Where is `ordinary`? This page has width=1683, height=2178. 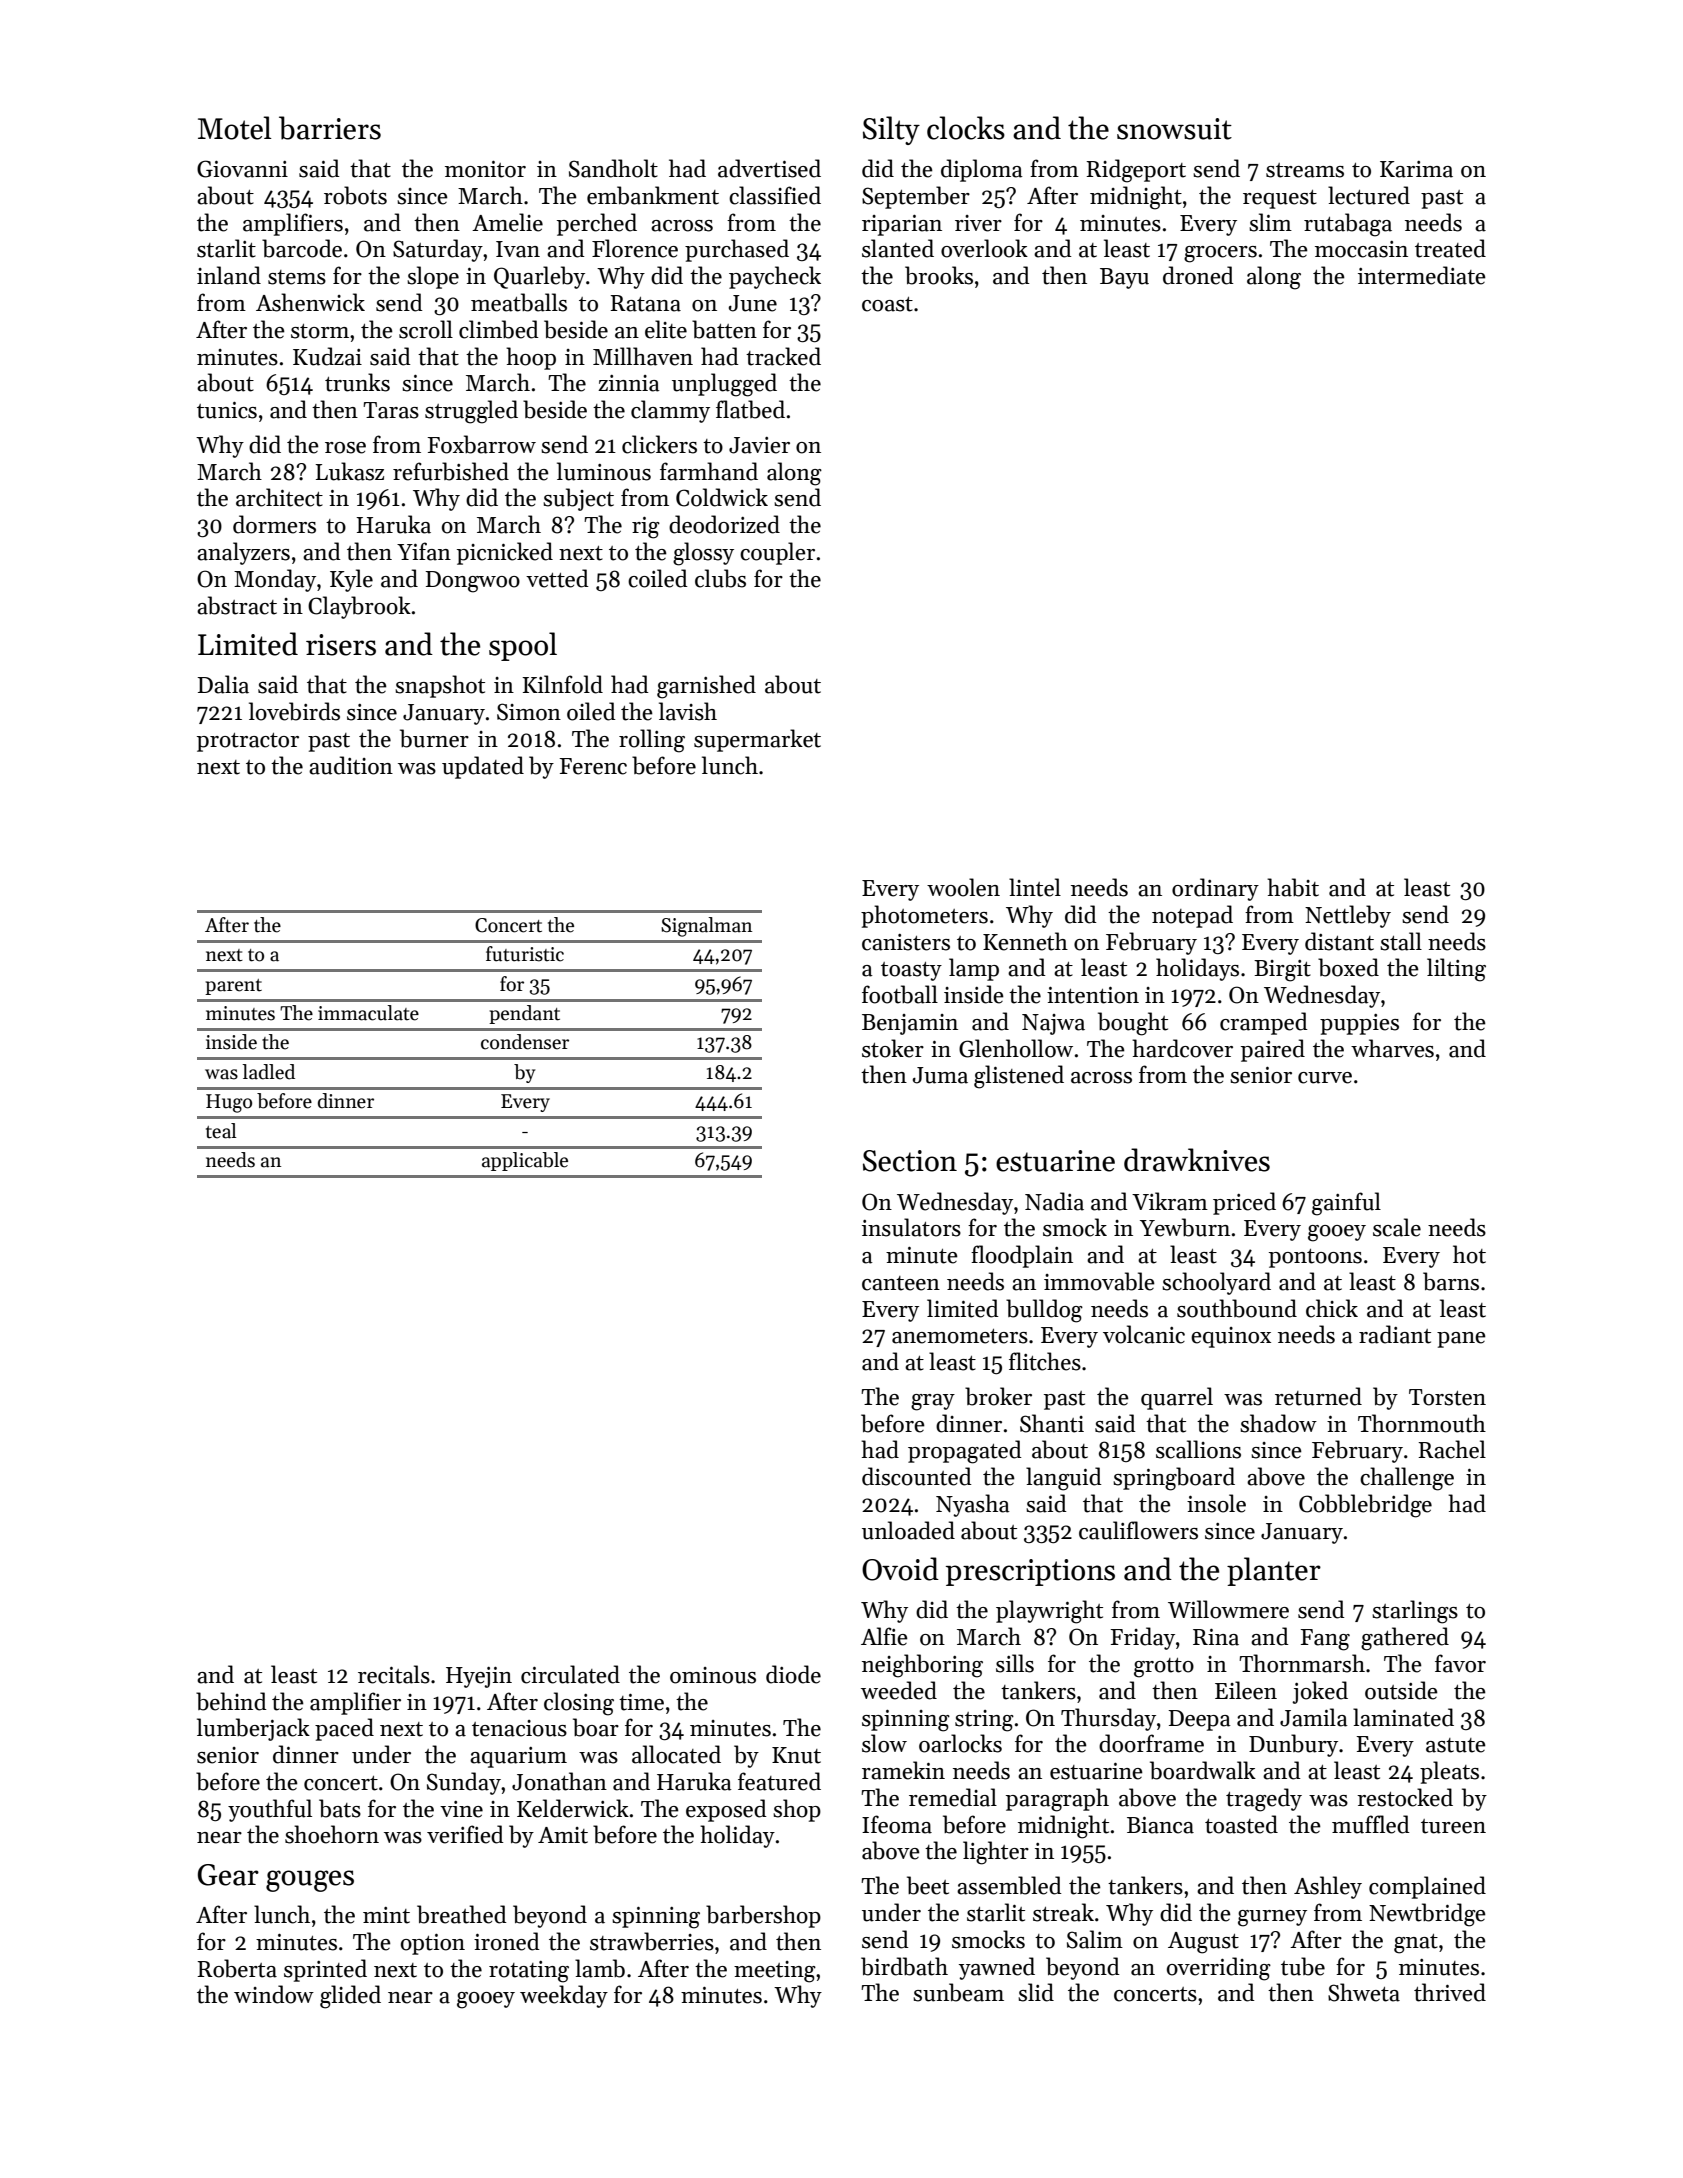 ordinary is located at coordinates (1215, 889).
